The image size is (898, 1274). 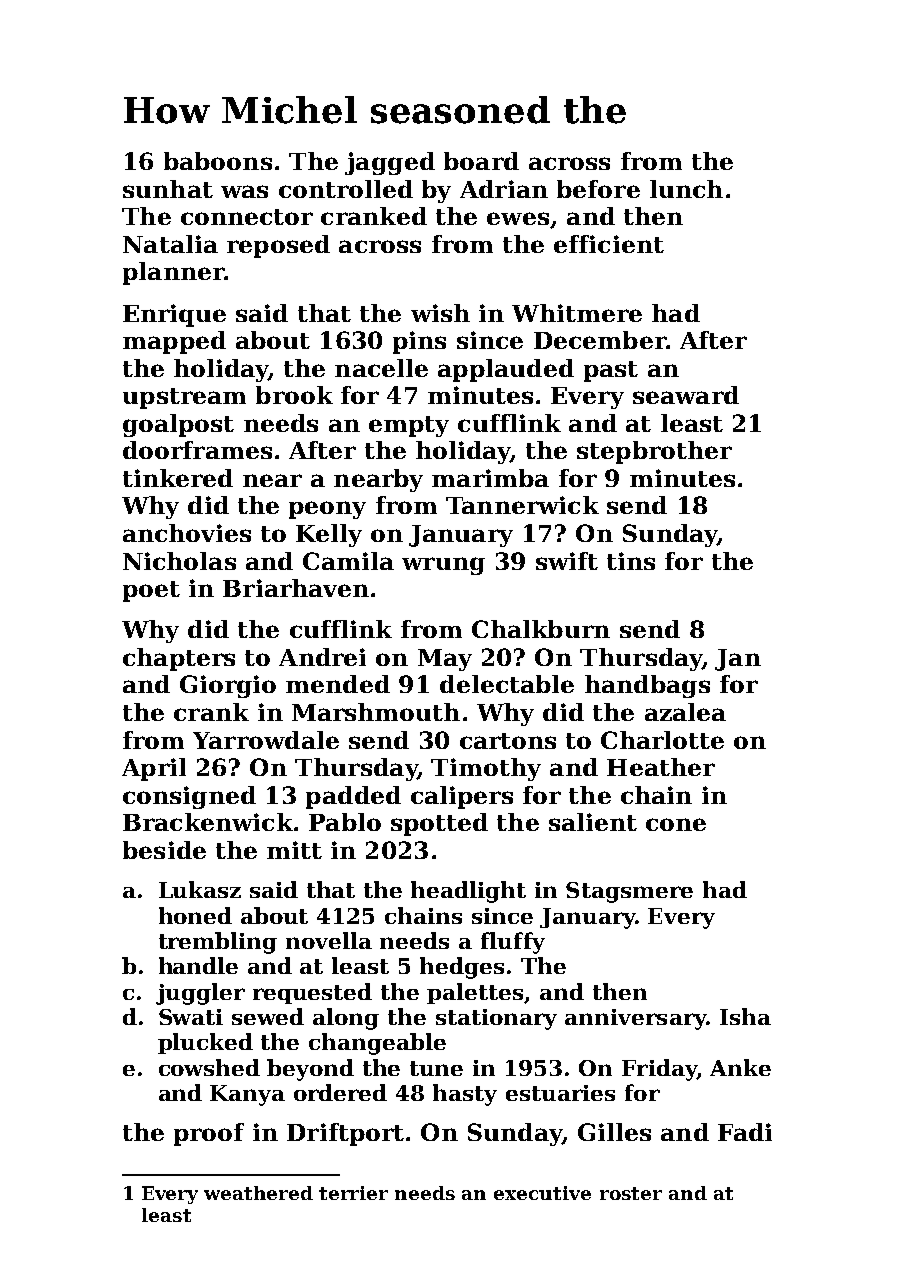 I want to click on novella, so click(x=329, y=940).
